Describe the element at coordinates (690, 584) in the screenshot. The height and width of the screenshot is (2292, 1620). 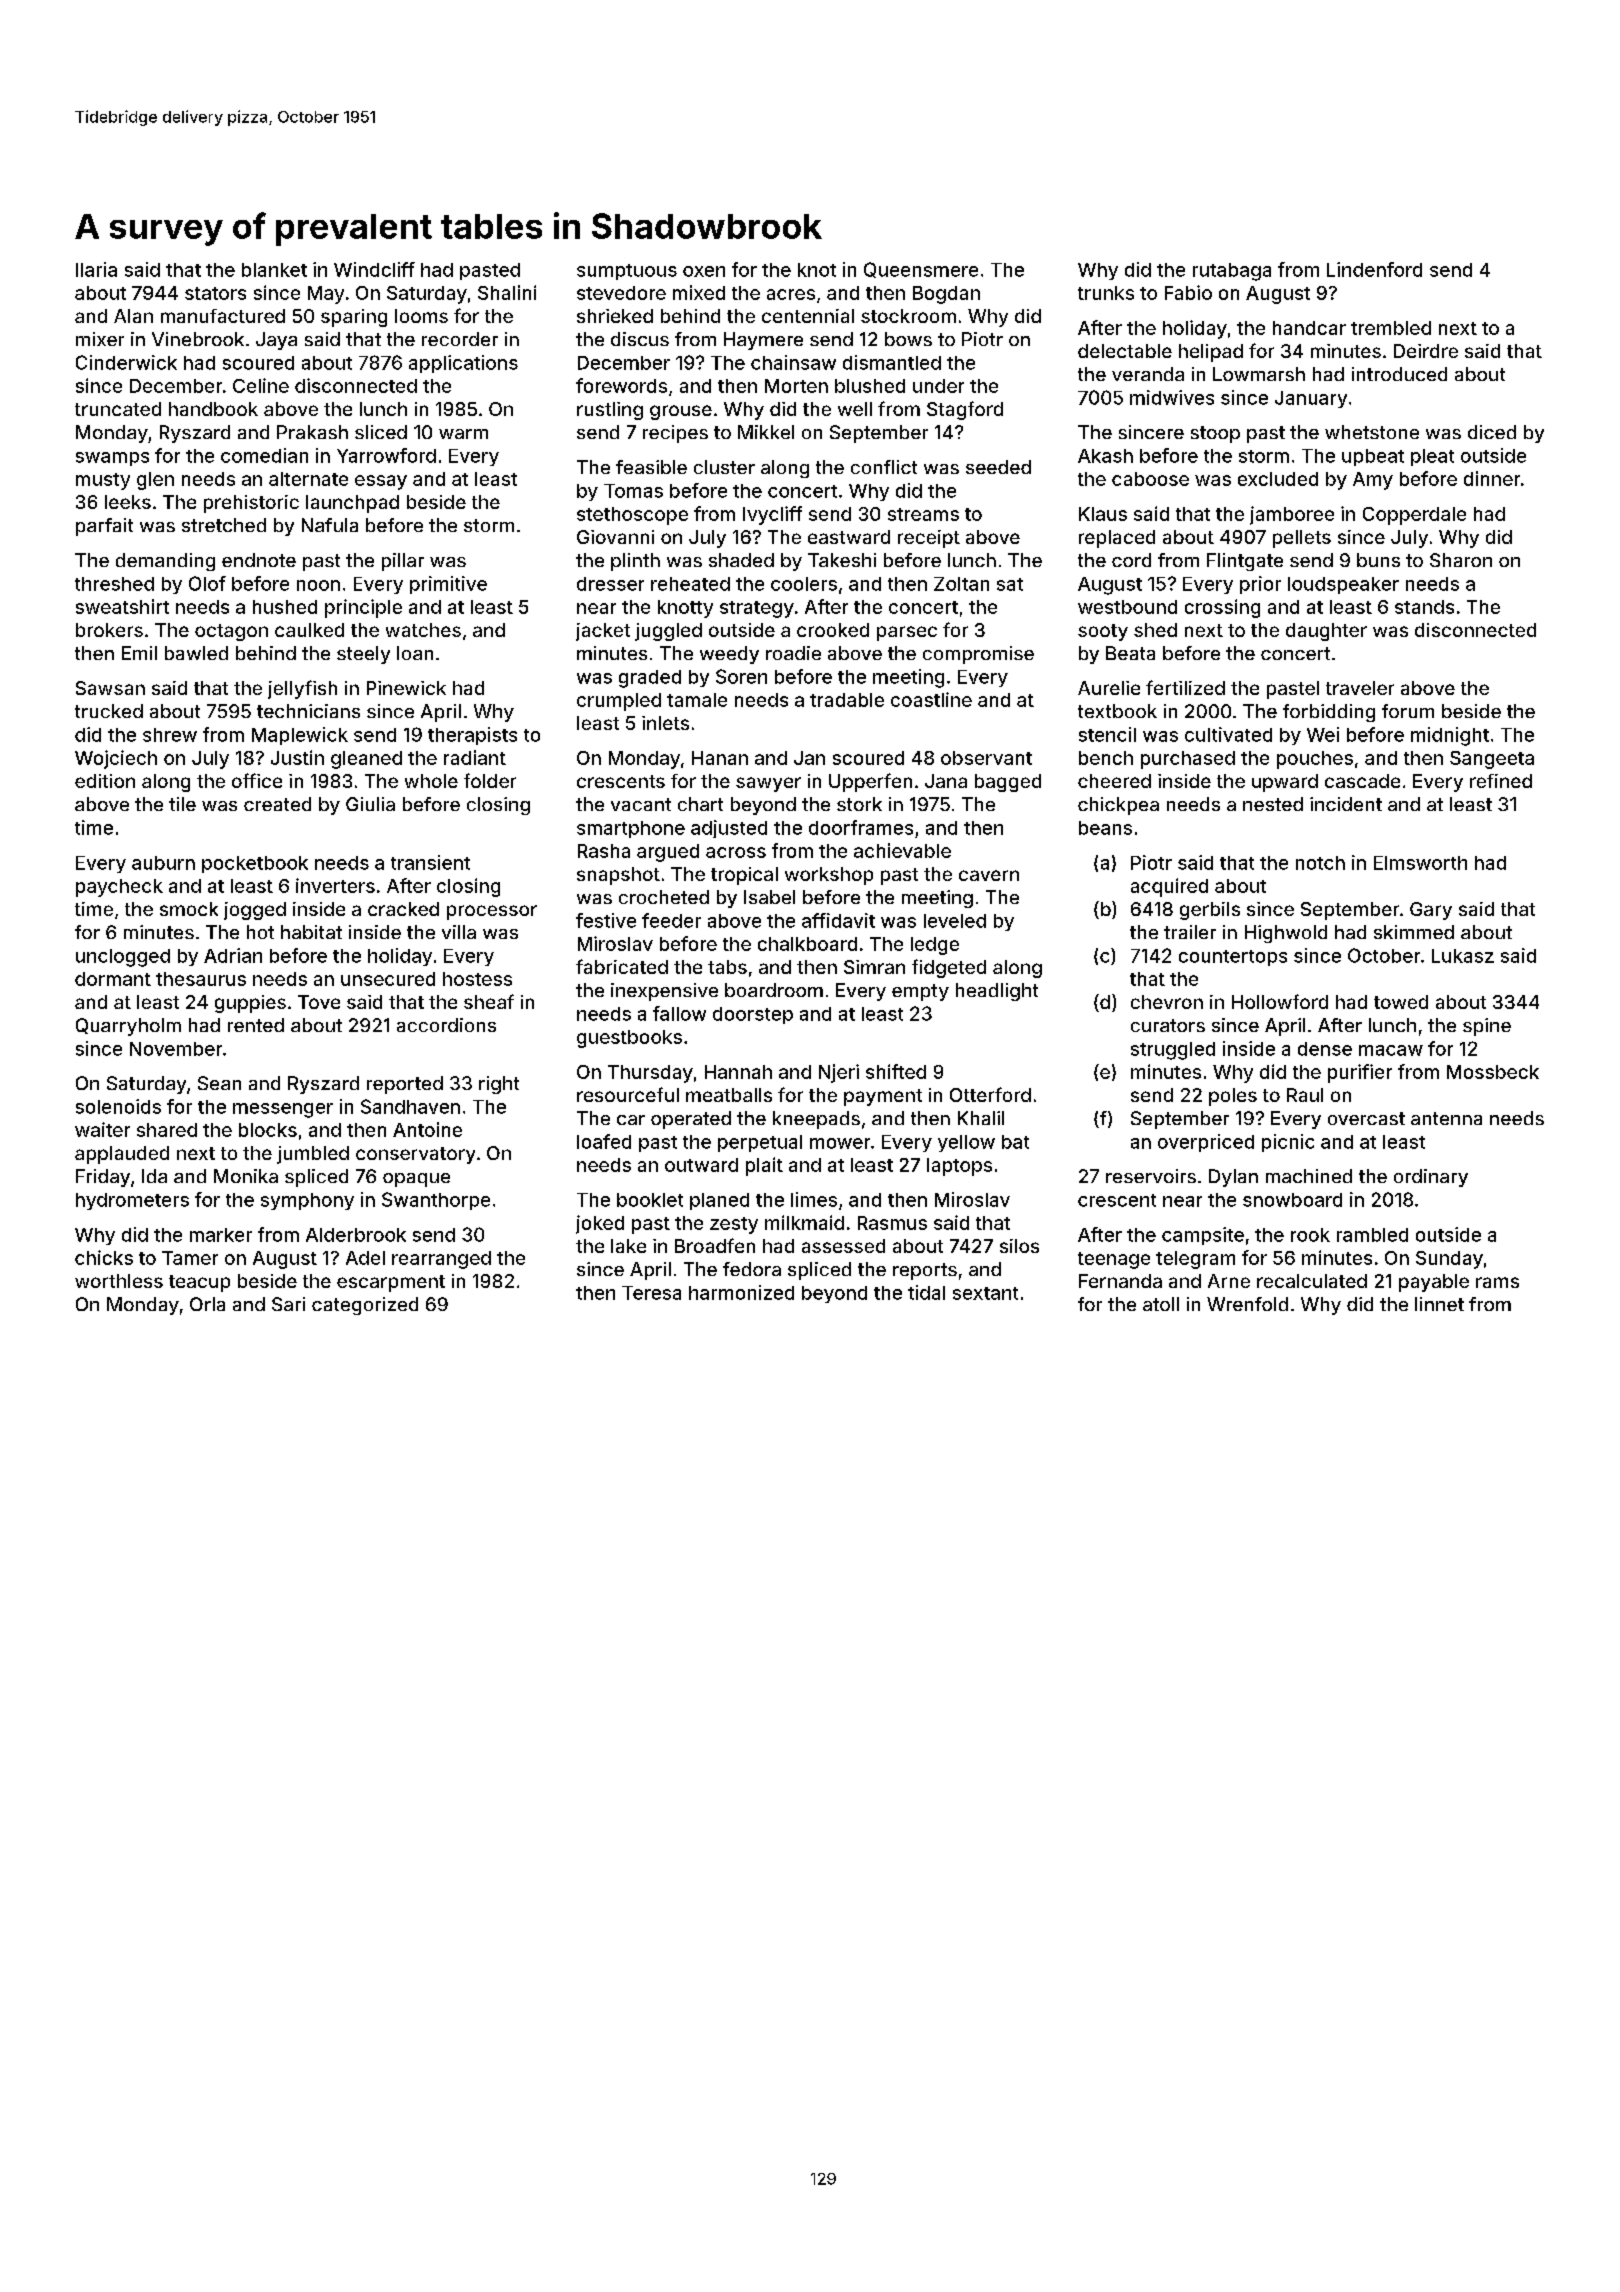
I see `reheated` at that location.
